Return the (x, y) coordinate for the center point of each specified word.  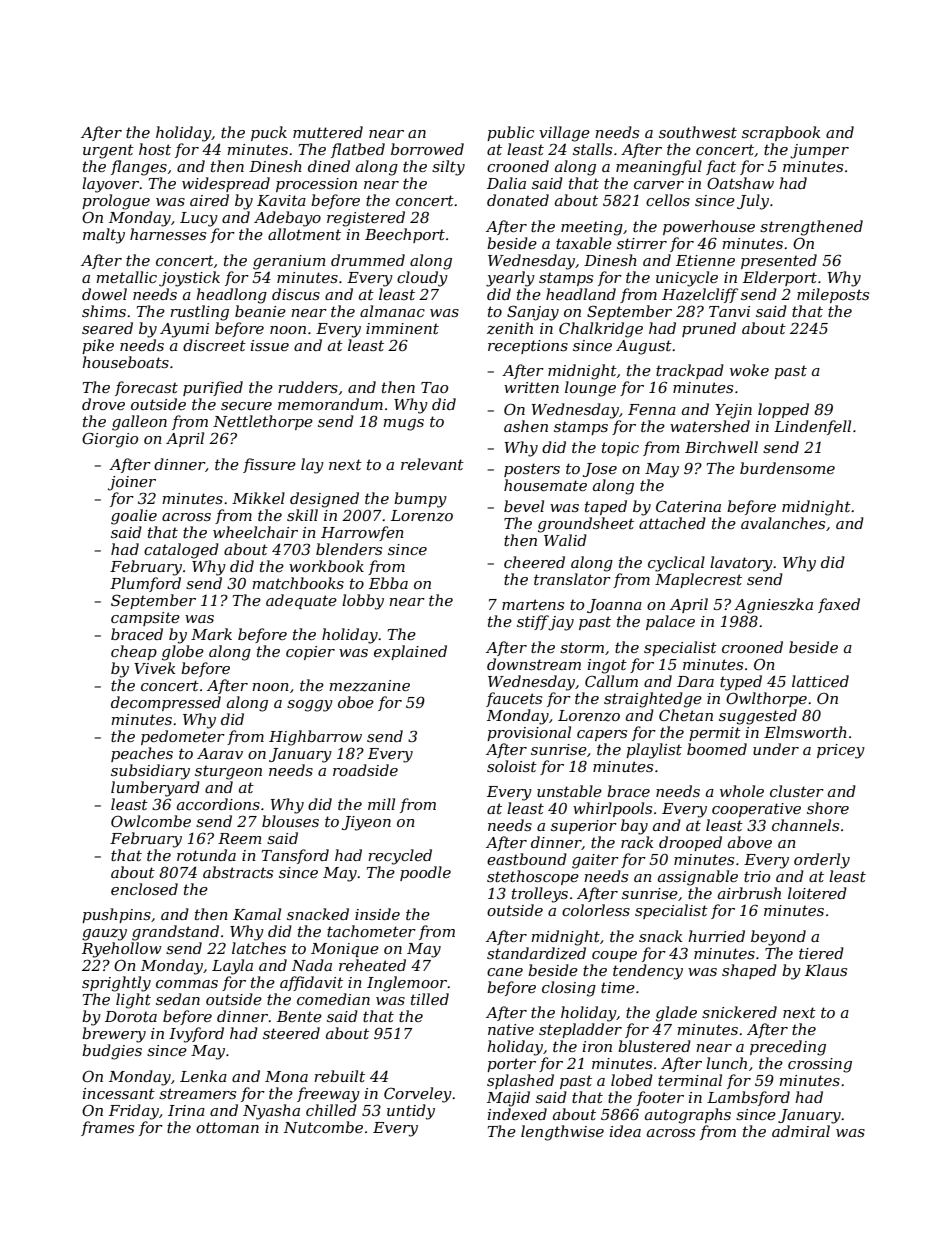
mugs (403, 425)
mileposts (833, 295)
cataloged (181, 551)
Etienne (705, 260)
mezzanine (369, 686)
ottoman (227, 1127)
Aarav (220, 753)
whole (742, 791)
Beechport (405, 235)
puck (269, 133)
